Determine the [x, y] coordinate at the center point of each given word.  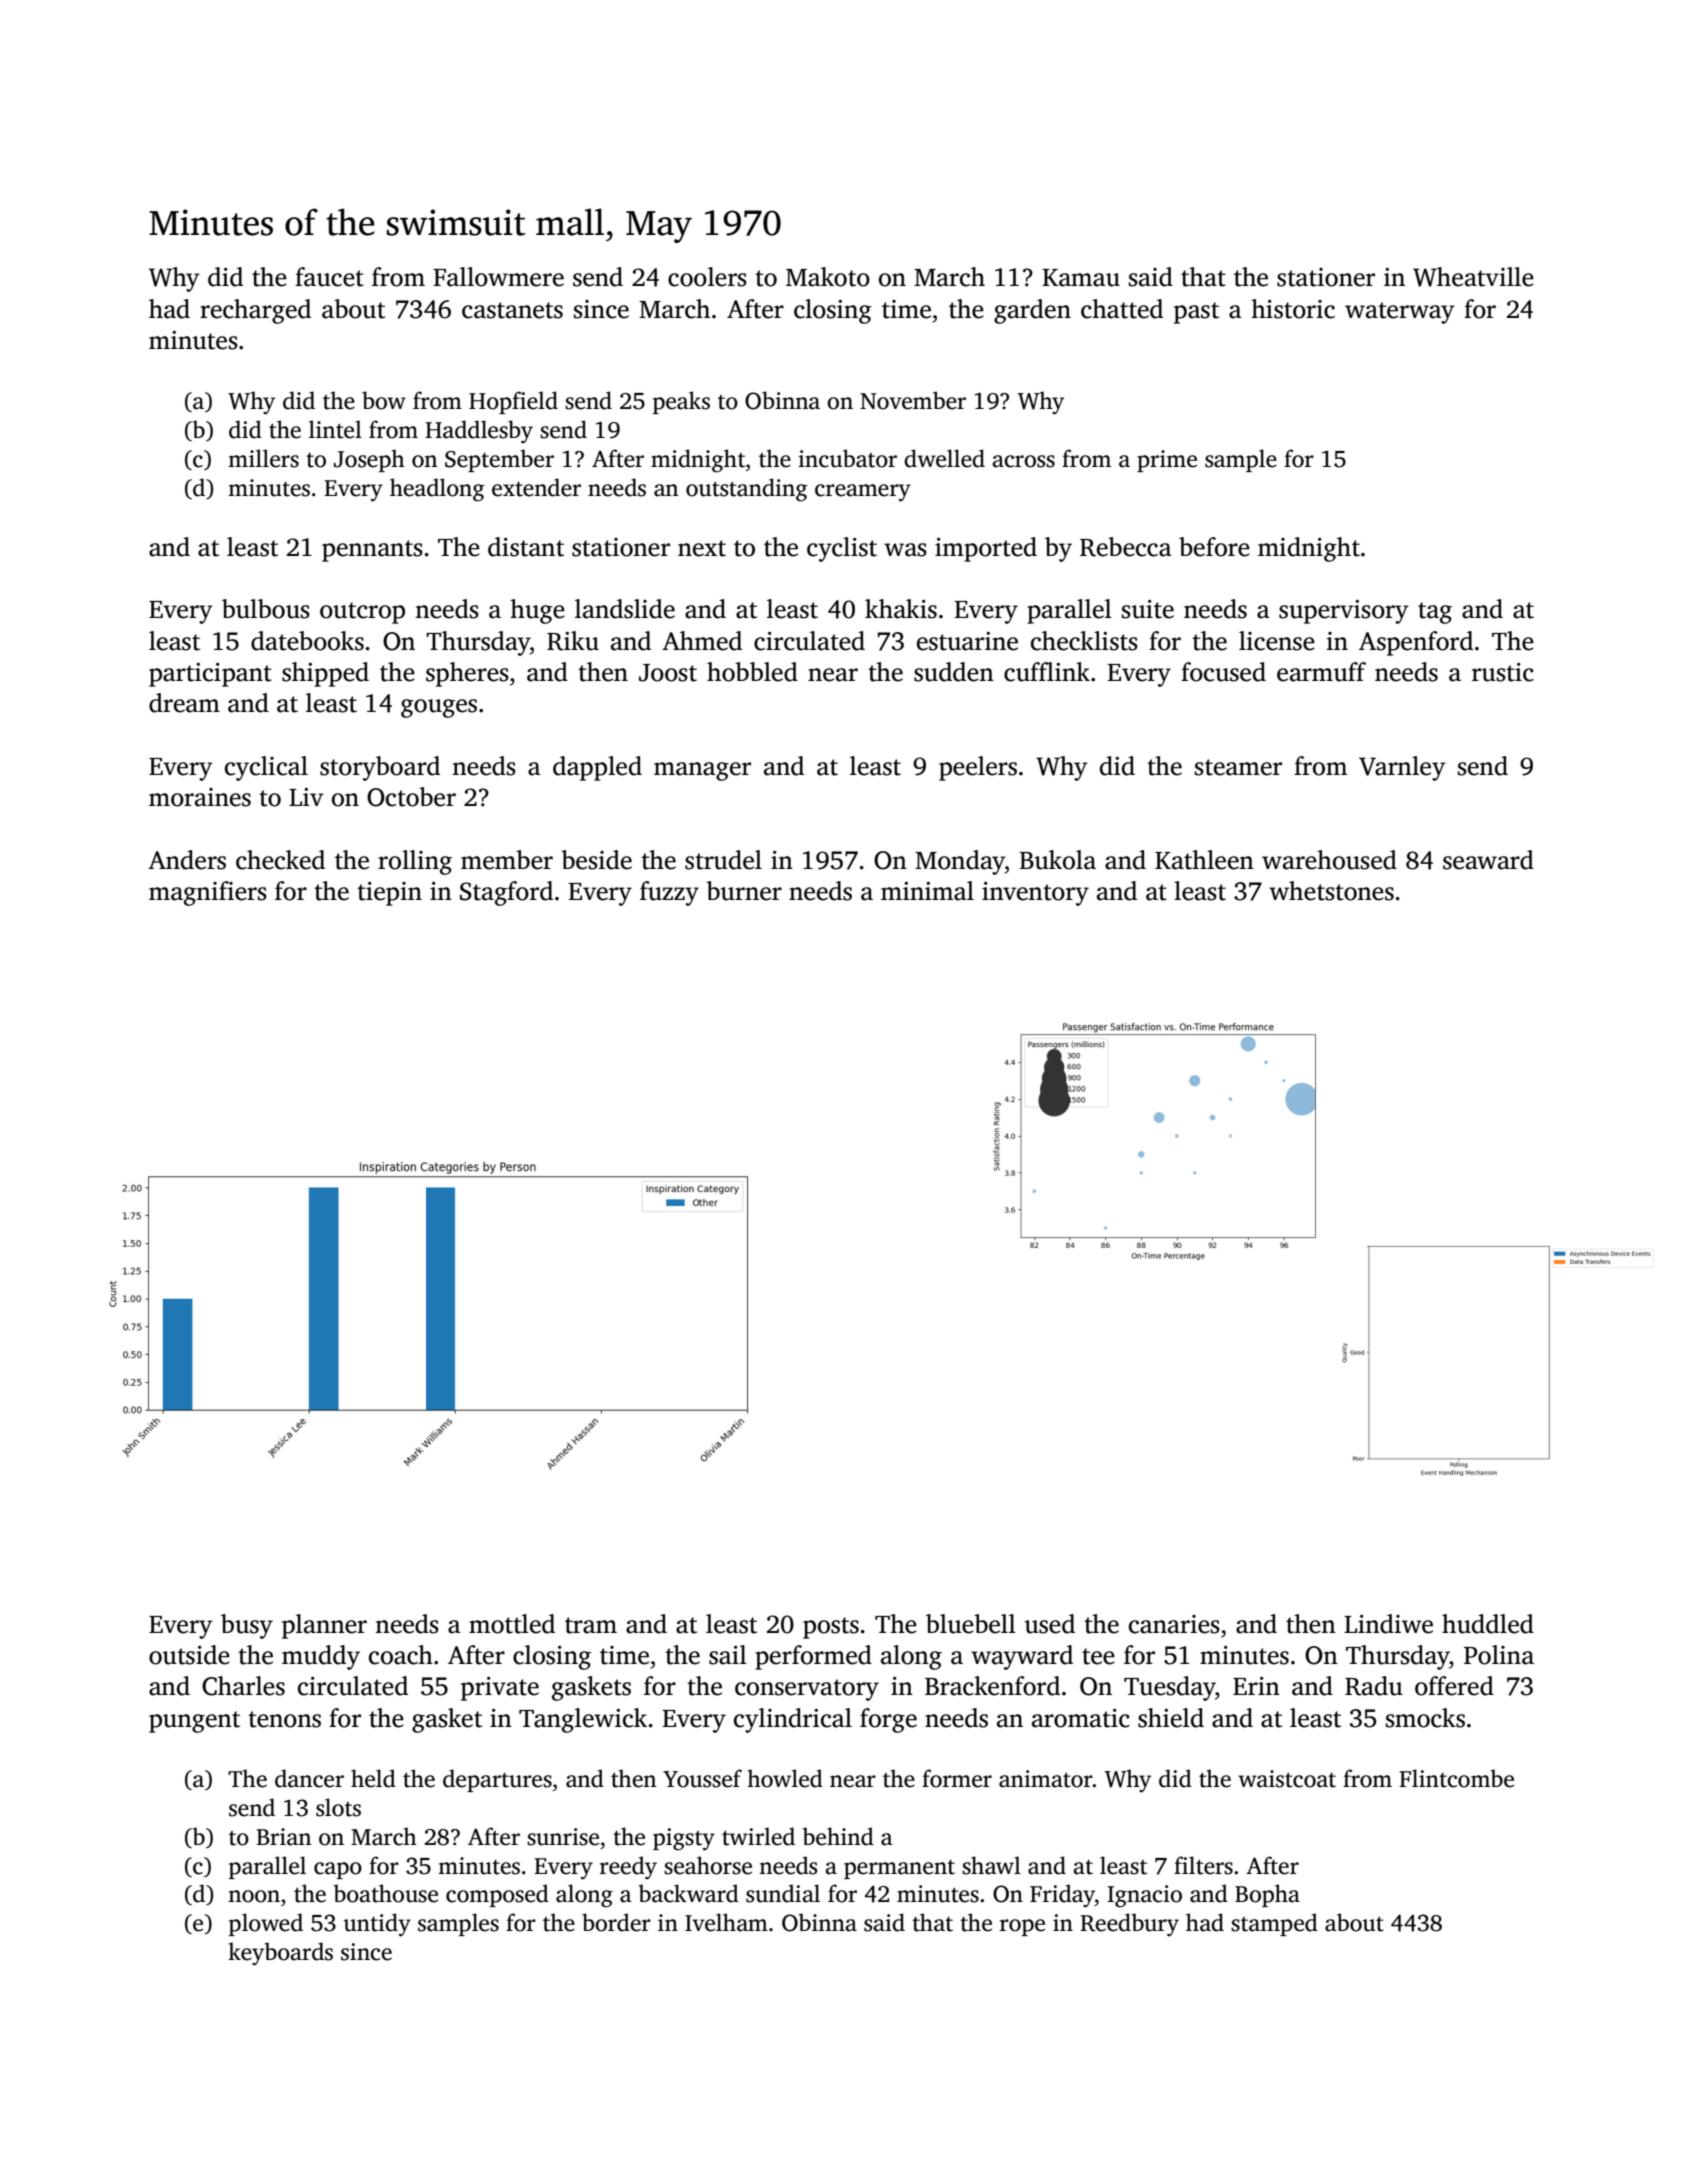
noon [254, 1896]
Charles [243, 1686]
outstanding [747, 490]
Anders [187, 860]
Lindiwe [1388, 1624]
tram [591, 1625]
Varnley [1402, 768]
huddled [1488, 1624]
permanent [899, 1869]
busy [247, 1626]
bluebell [971, 1624]
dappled [597, 768]
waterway [1400, 313]
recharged [255, 311]
